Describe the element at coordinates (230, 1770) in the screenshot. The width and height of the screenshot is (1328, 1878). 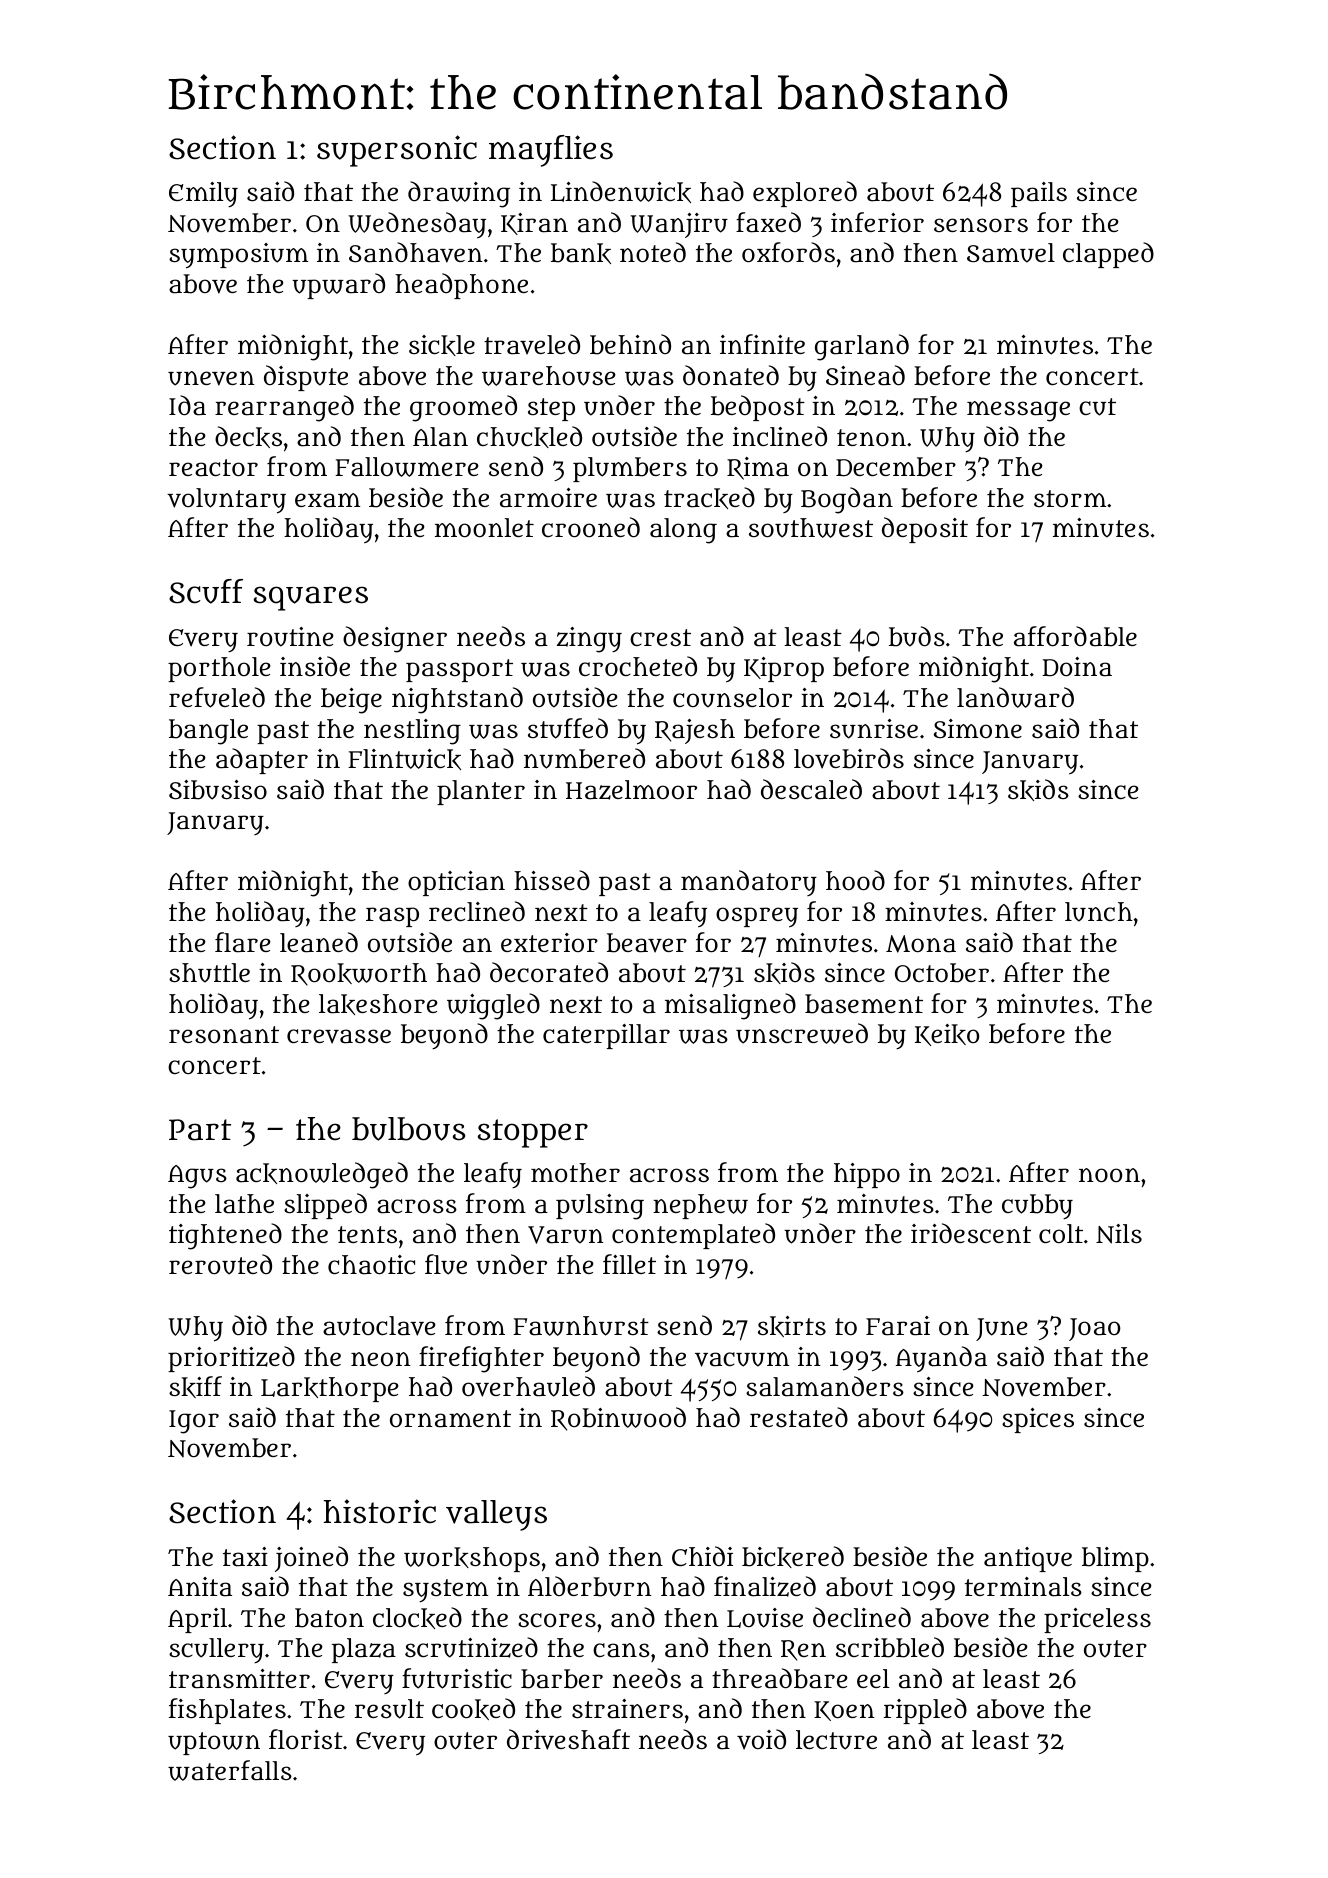
I see `waterfalls` at that location.
